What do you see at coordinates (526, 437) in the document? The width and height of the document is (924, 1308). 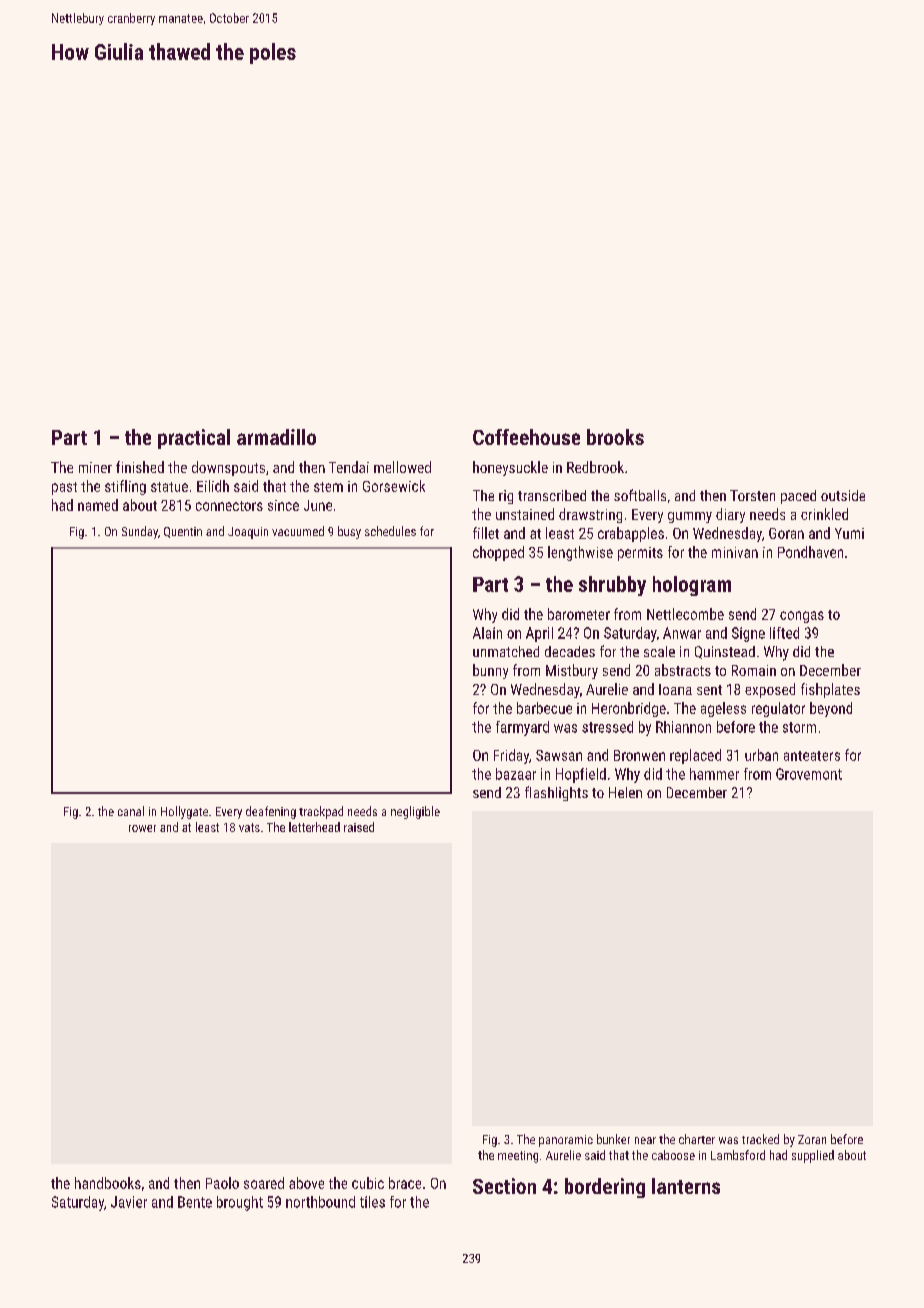 I see `Coffeehouse` at bounding box center [526, 437].
